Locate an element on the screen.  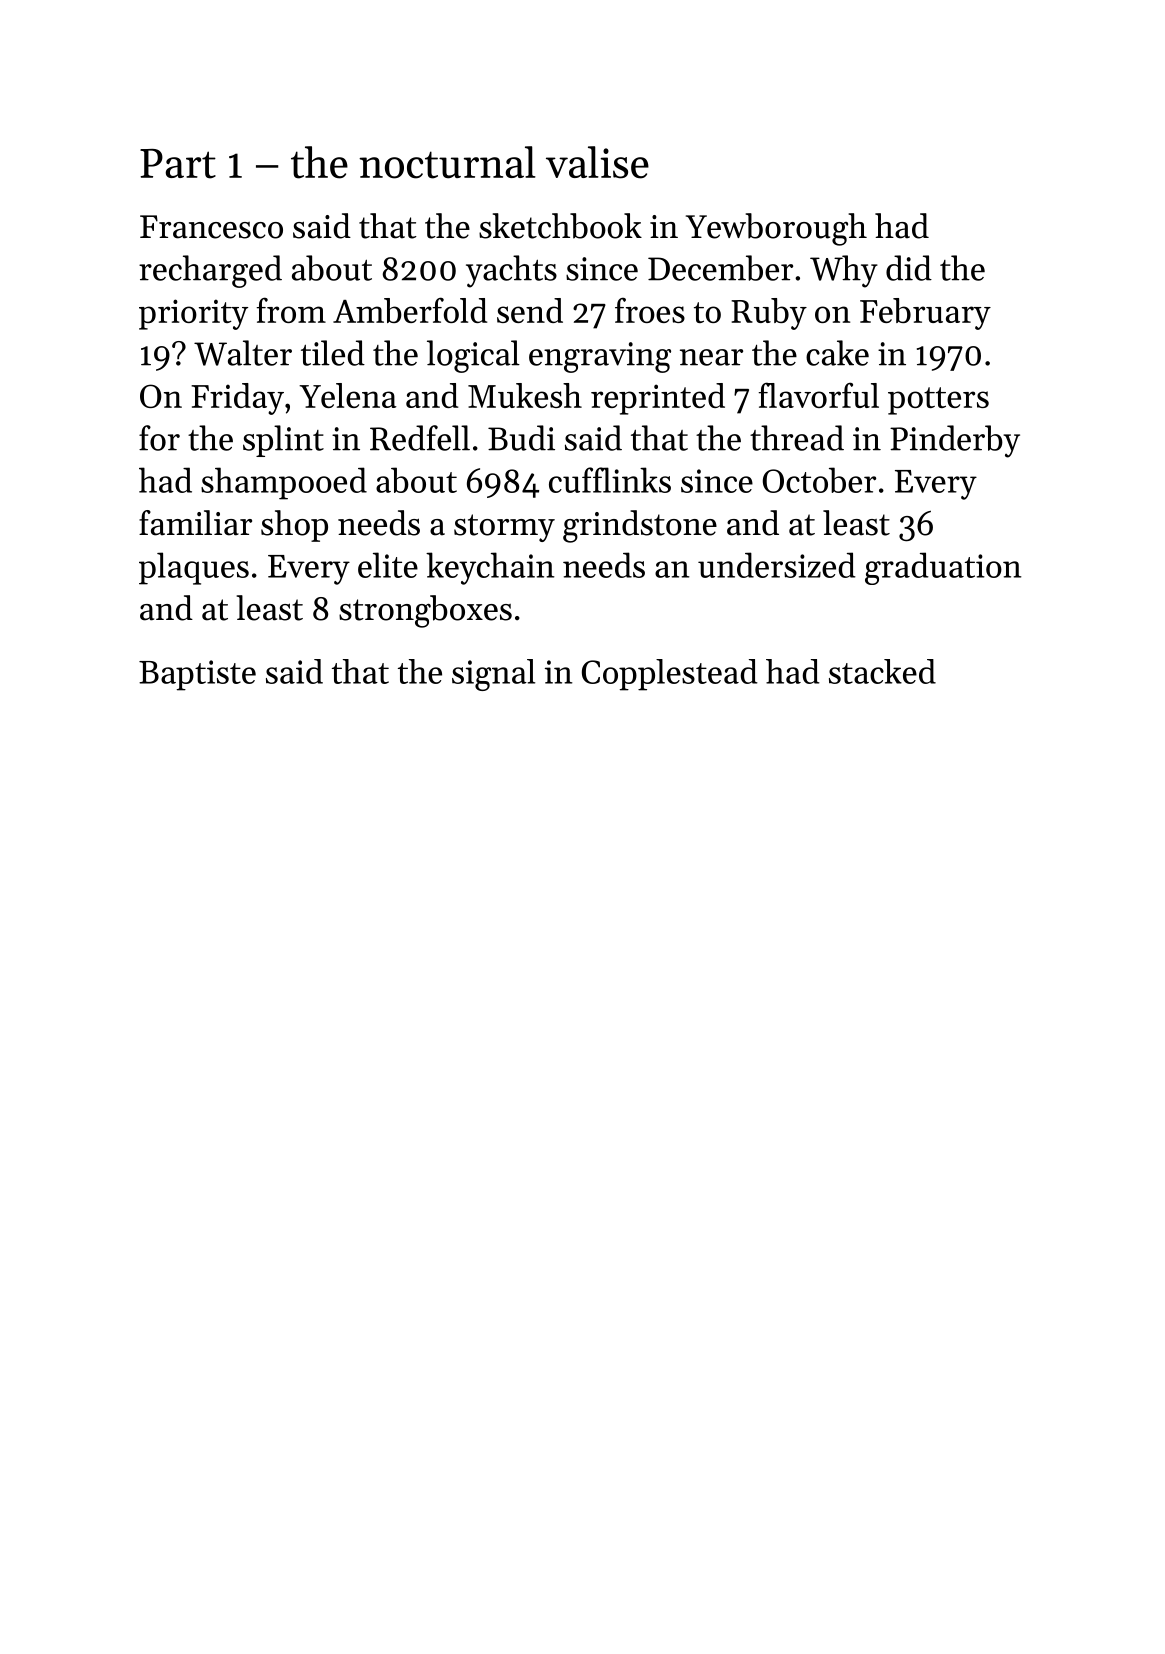
Yelena is located at coordinates (348, 395).
